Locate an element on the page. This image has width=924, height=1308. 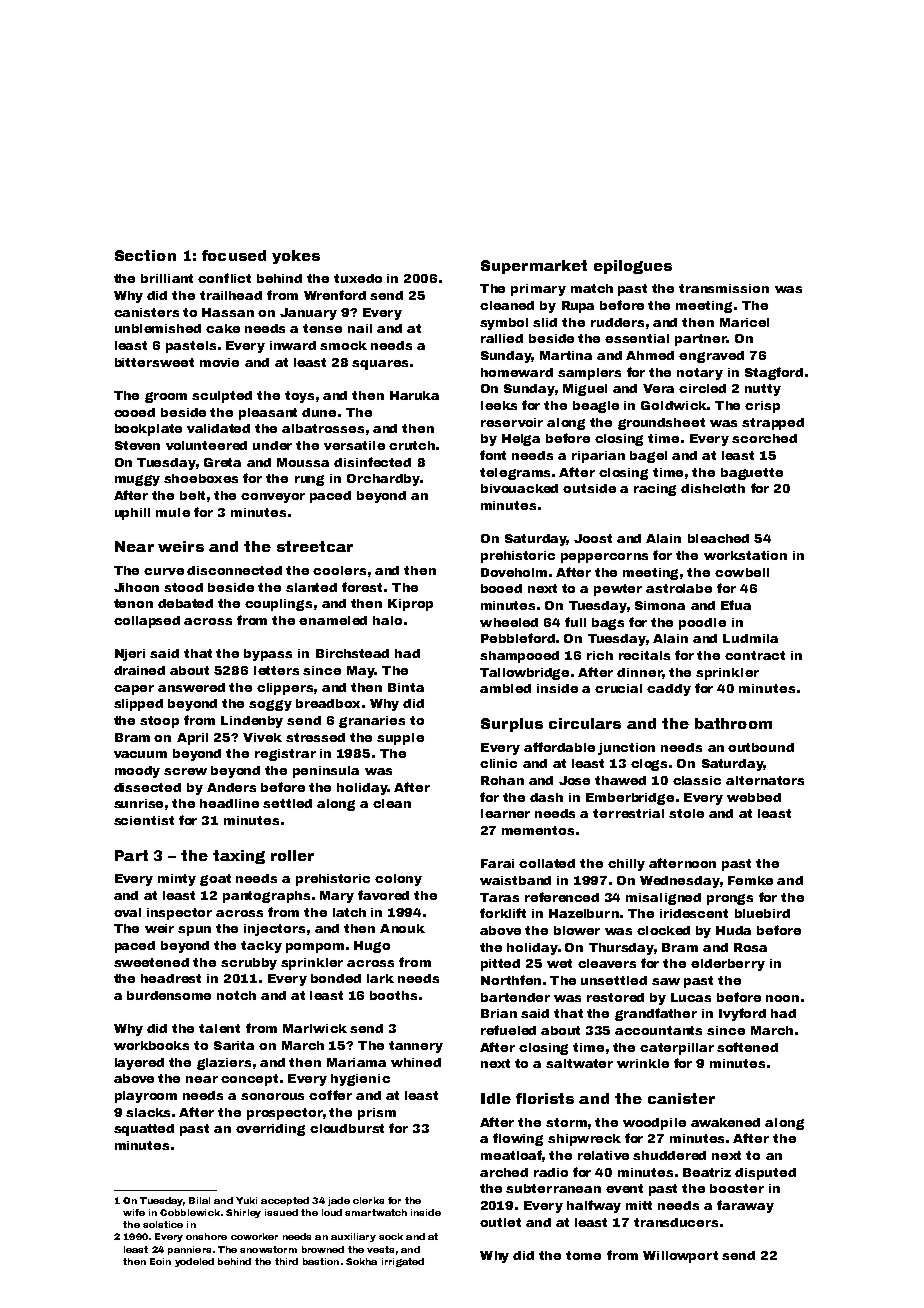
Beatriz is located at coordinates (707, 1172).
